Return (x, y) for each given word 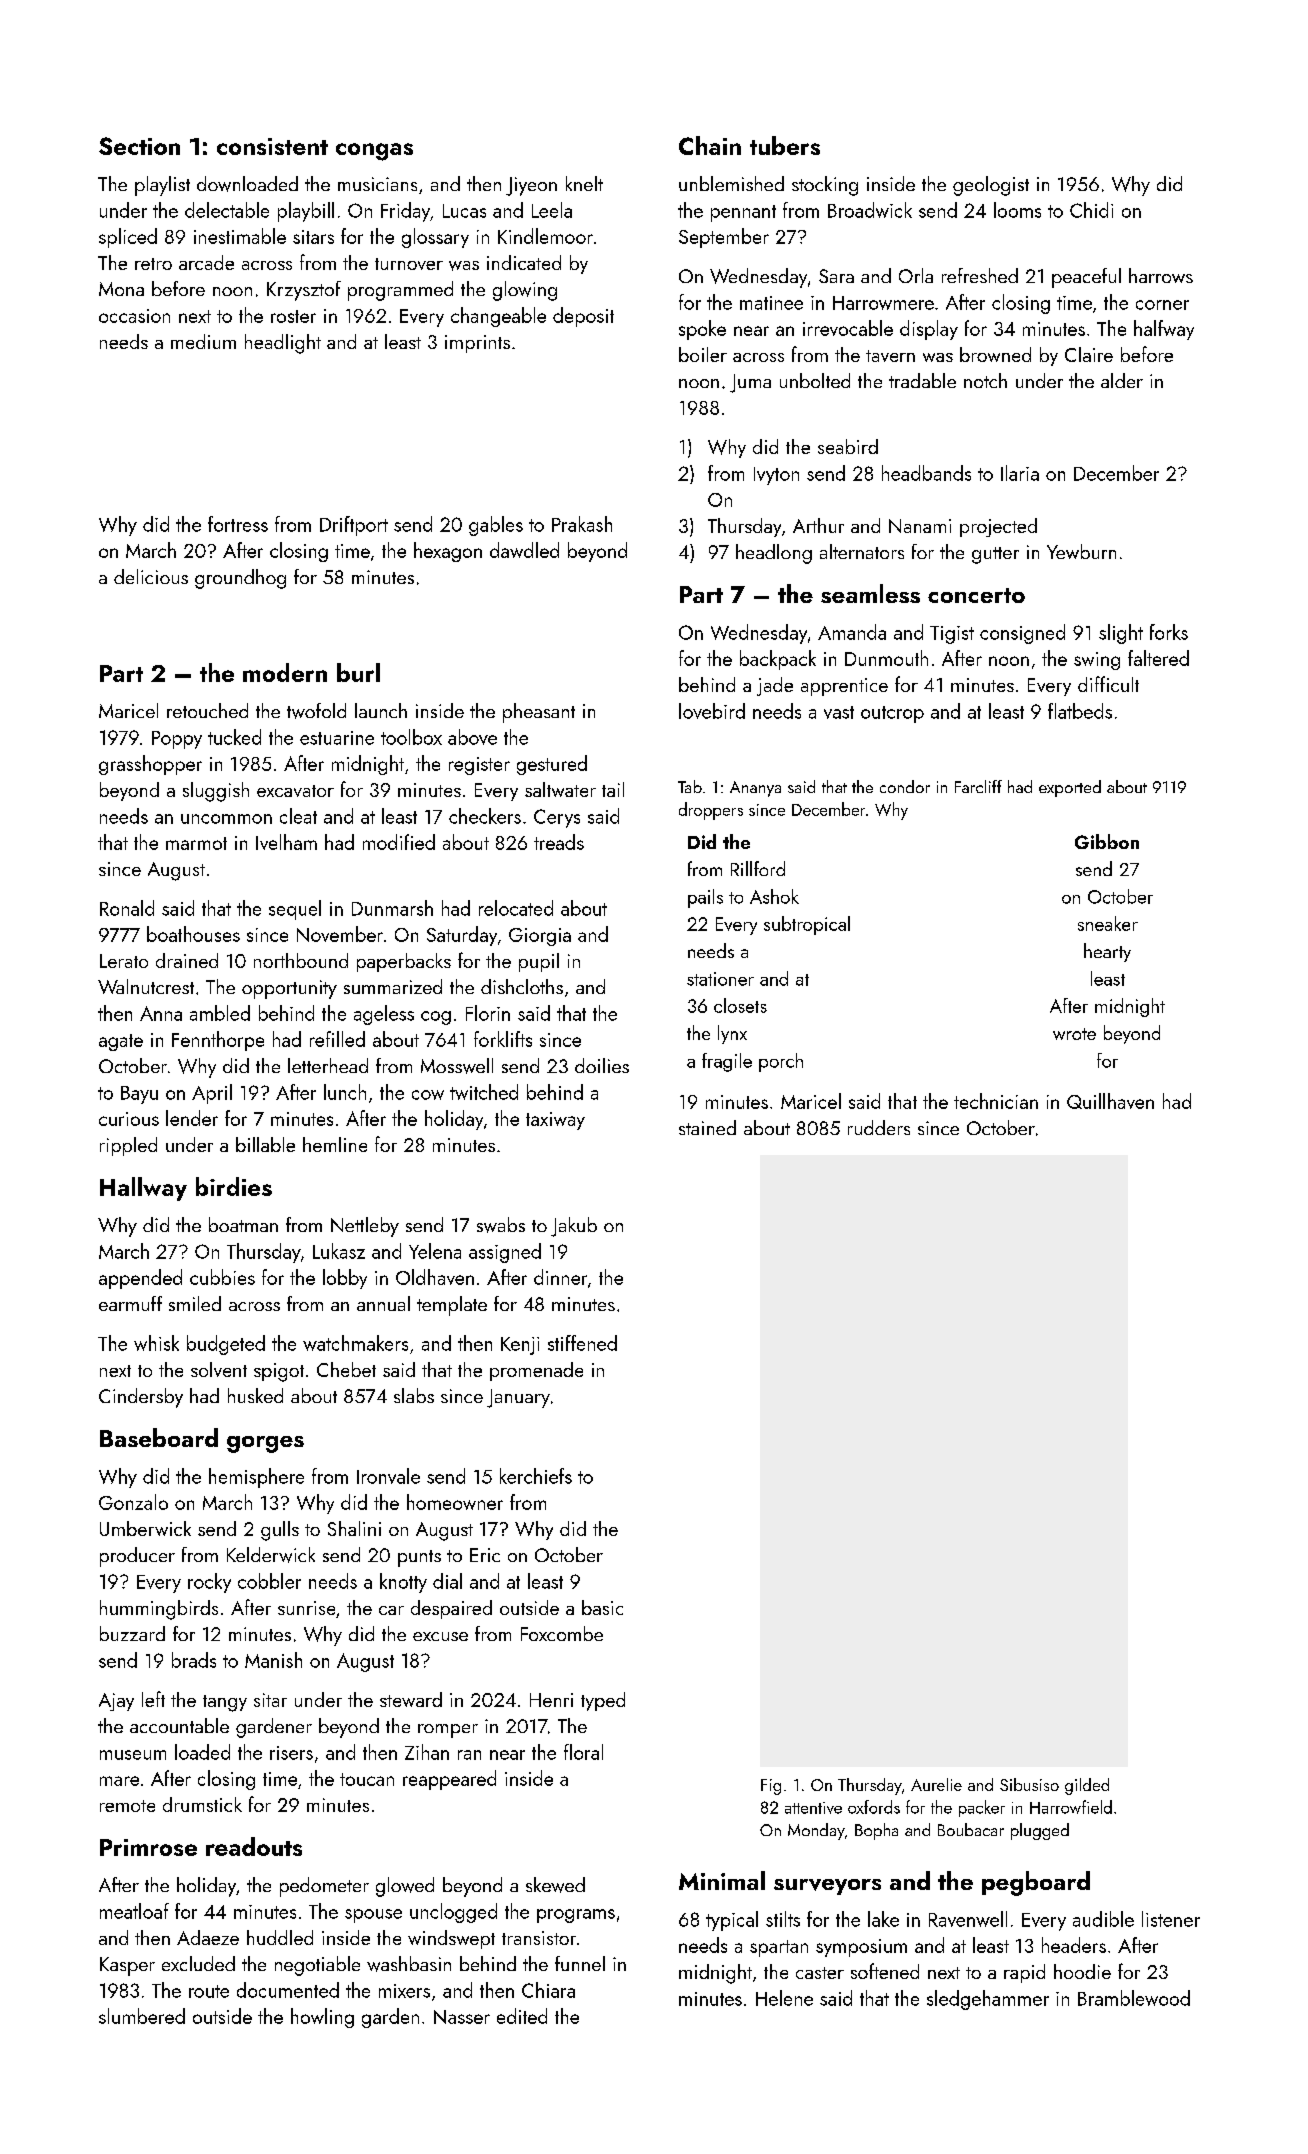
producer (137, 1557)
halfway (1164, 330)
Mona (121, 289)
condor (905, 786)
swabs (501, 1225)
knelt (584, 183)
